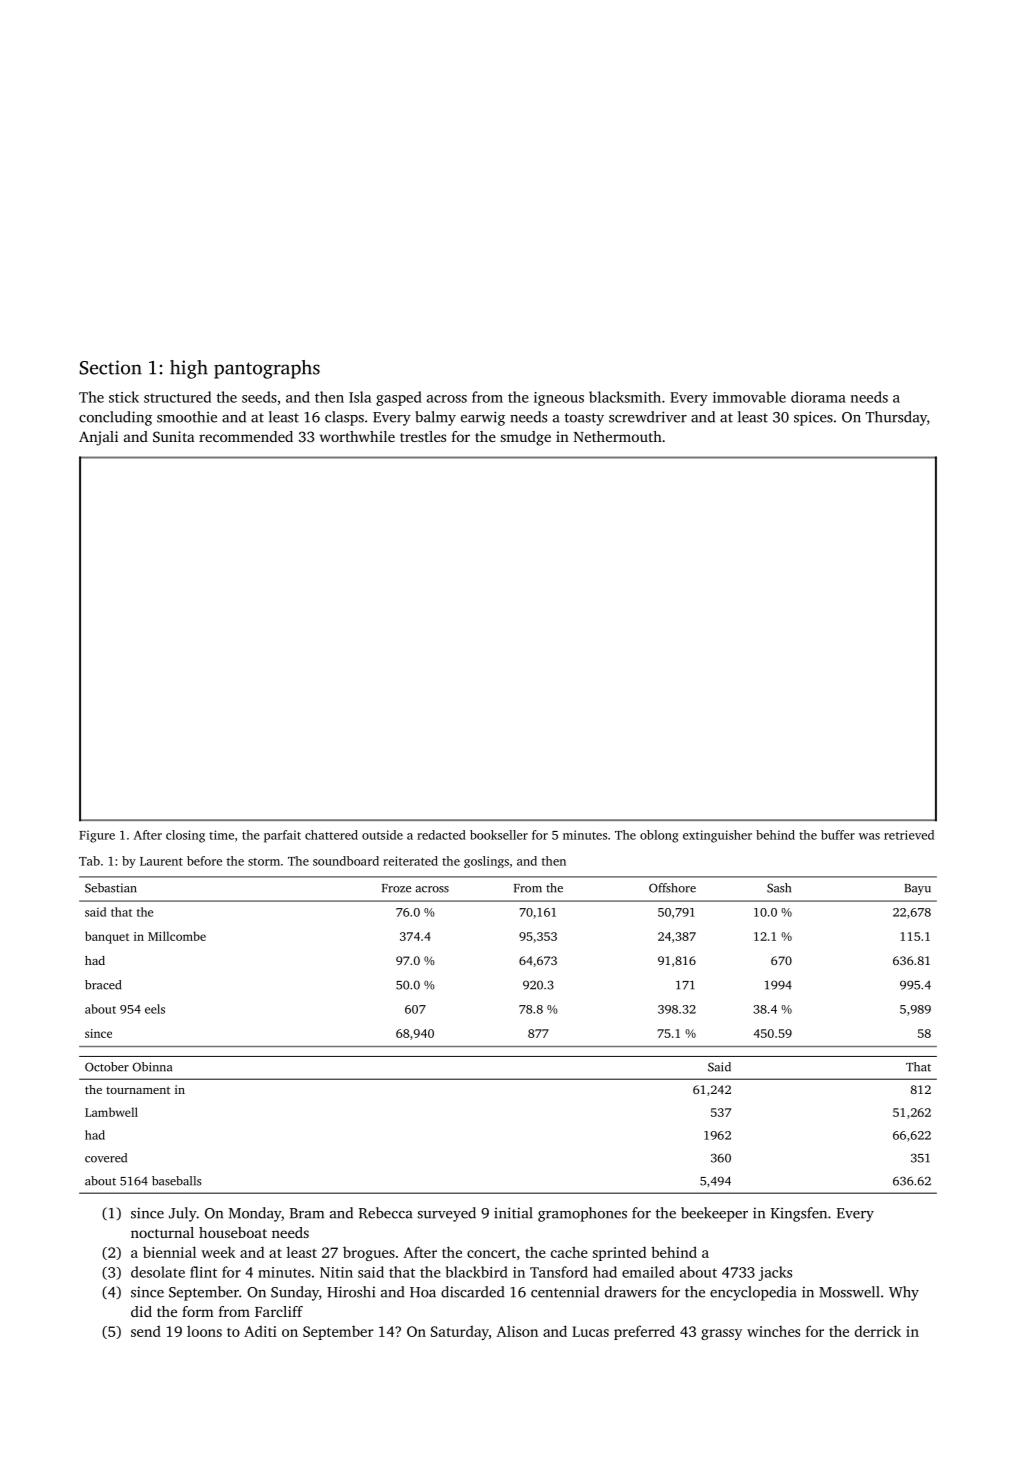 The width and height of the image is (1016, 1472). Describe the element at coordinates (279, 1311) in the image. I see `Farcliff` at that location.
